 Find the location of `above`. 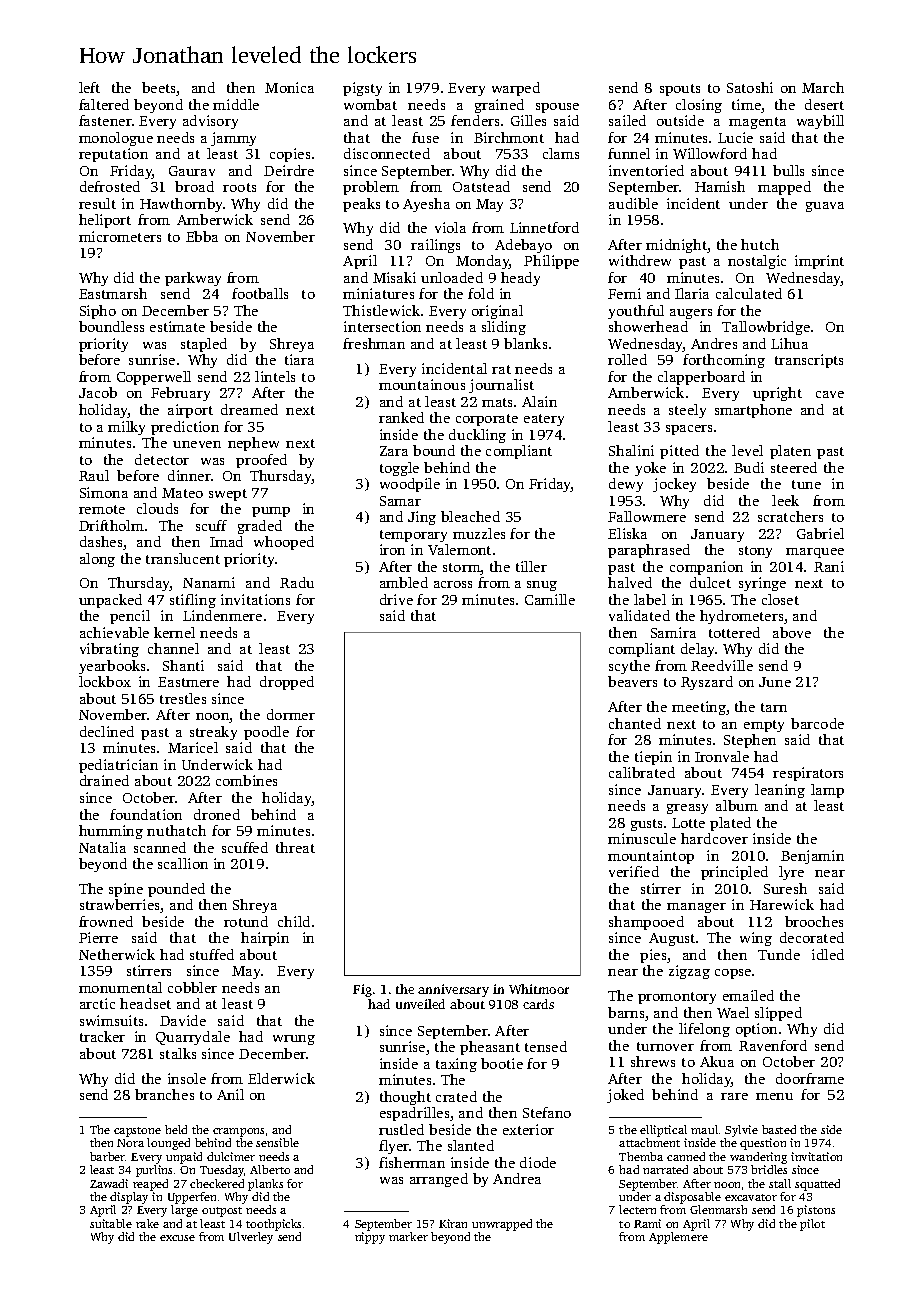

above is located at coordinates (792, 632).
